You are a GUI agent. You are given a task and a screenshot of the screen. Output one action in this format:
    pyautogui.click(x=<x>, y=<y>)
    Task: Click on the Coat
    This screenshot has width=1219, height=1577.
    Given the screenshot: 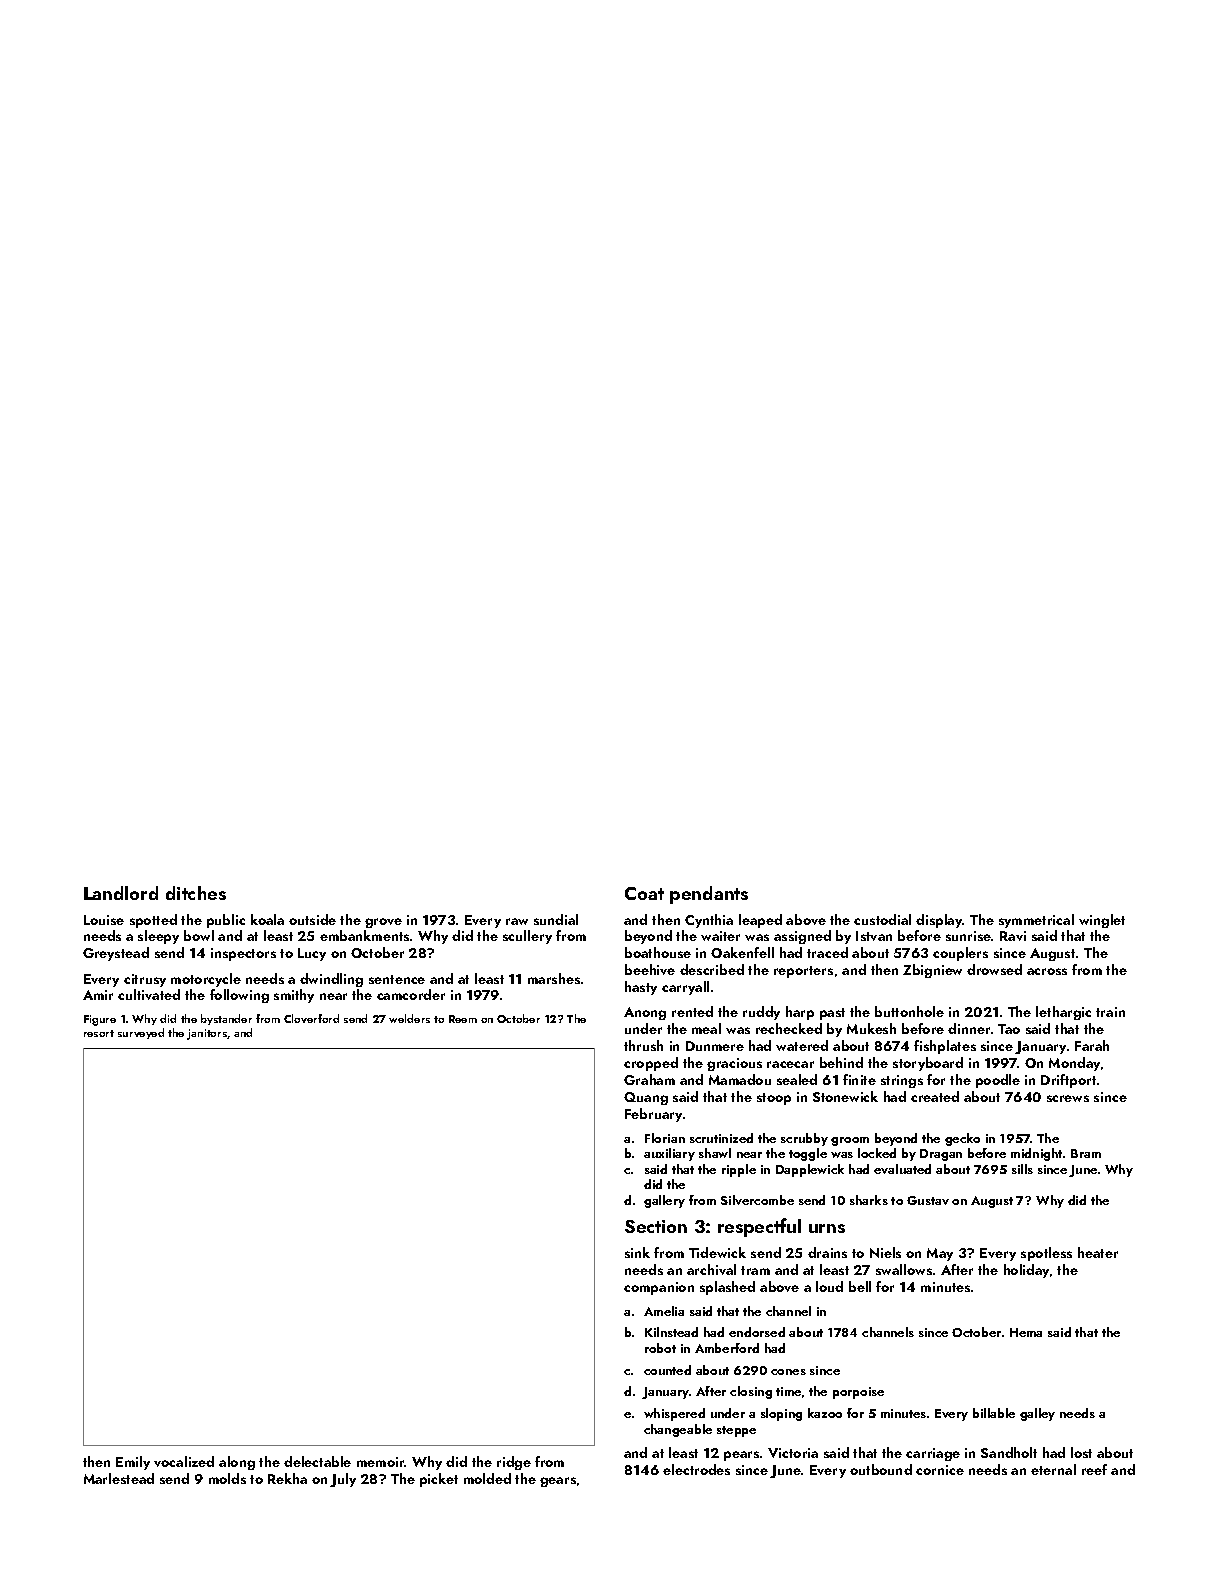 What is the action you would take?
    pyautogui.click(x=644, y=893)
